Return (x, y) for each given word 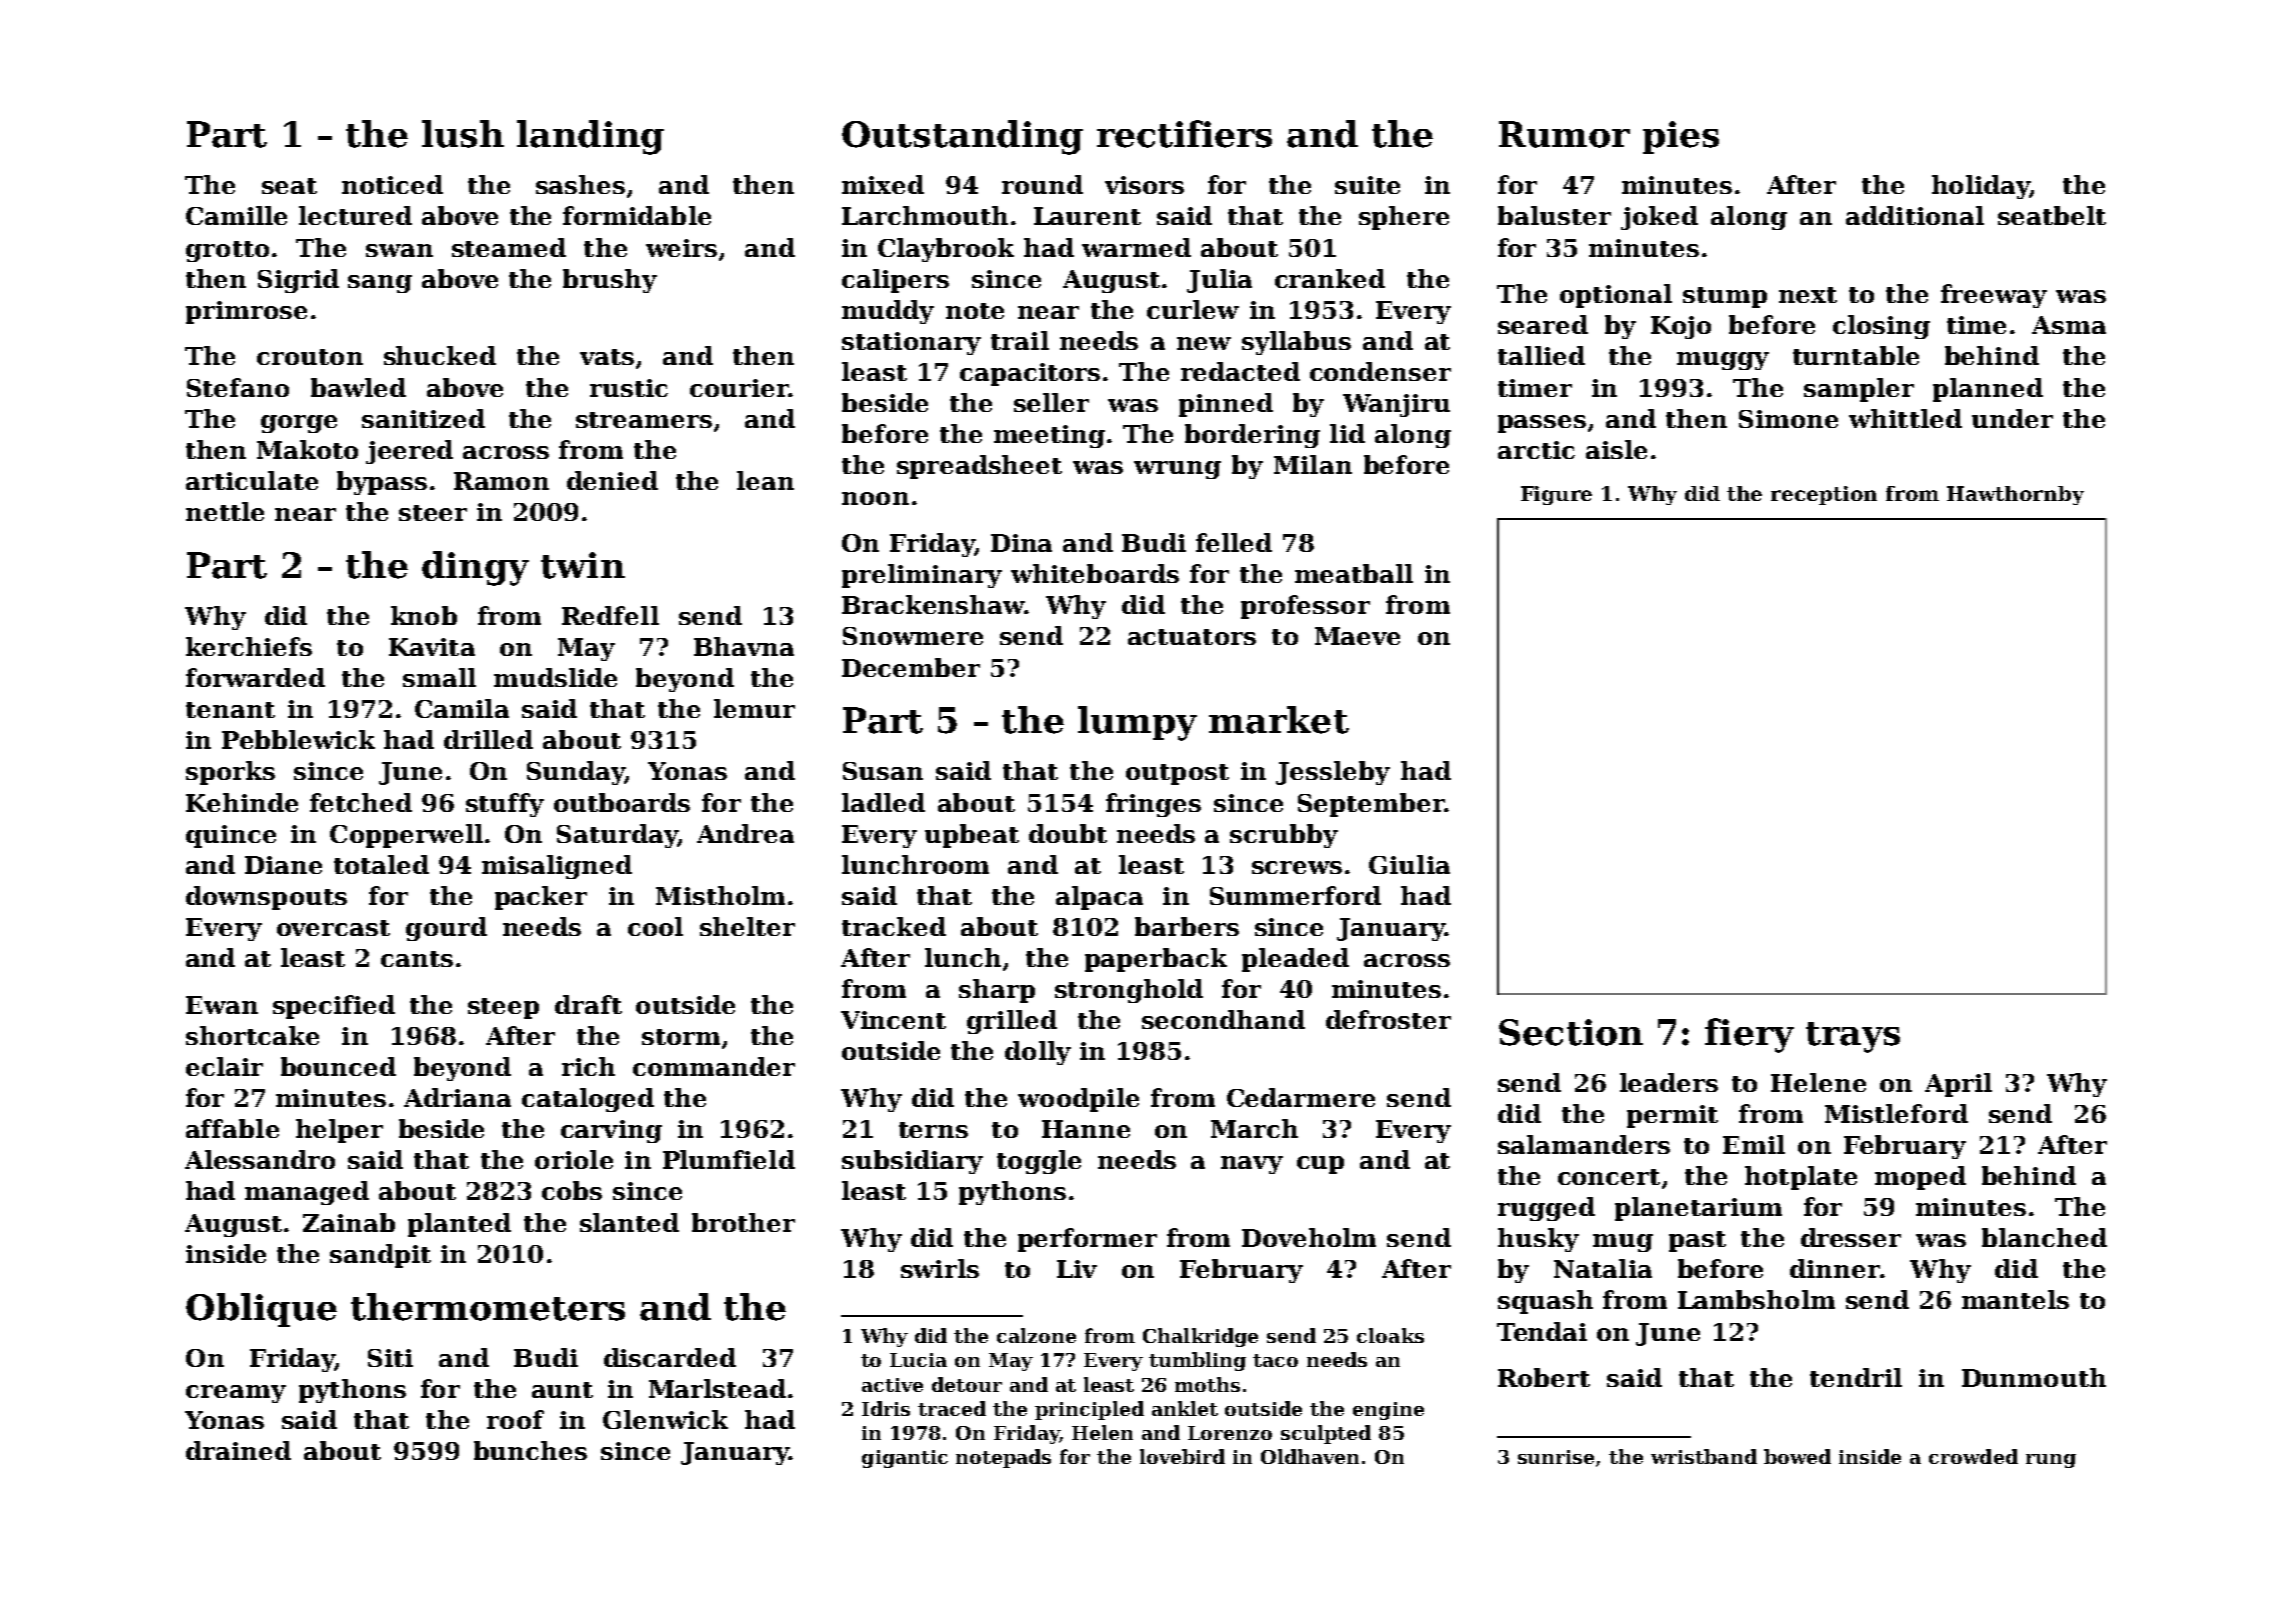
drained (238, 1450)
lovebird (1182, 1456)
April (1958, 1085)
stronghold (1129, 991)
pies (1681, 137)
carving (611, 1131)
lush (463, 134)
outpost (1177, 774)
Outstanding (962, 137)
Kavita (432, 647)
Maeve (1357, 636)
